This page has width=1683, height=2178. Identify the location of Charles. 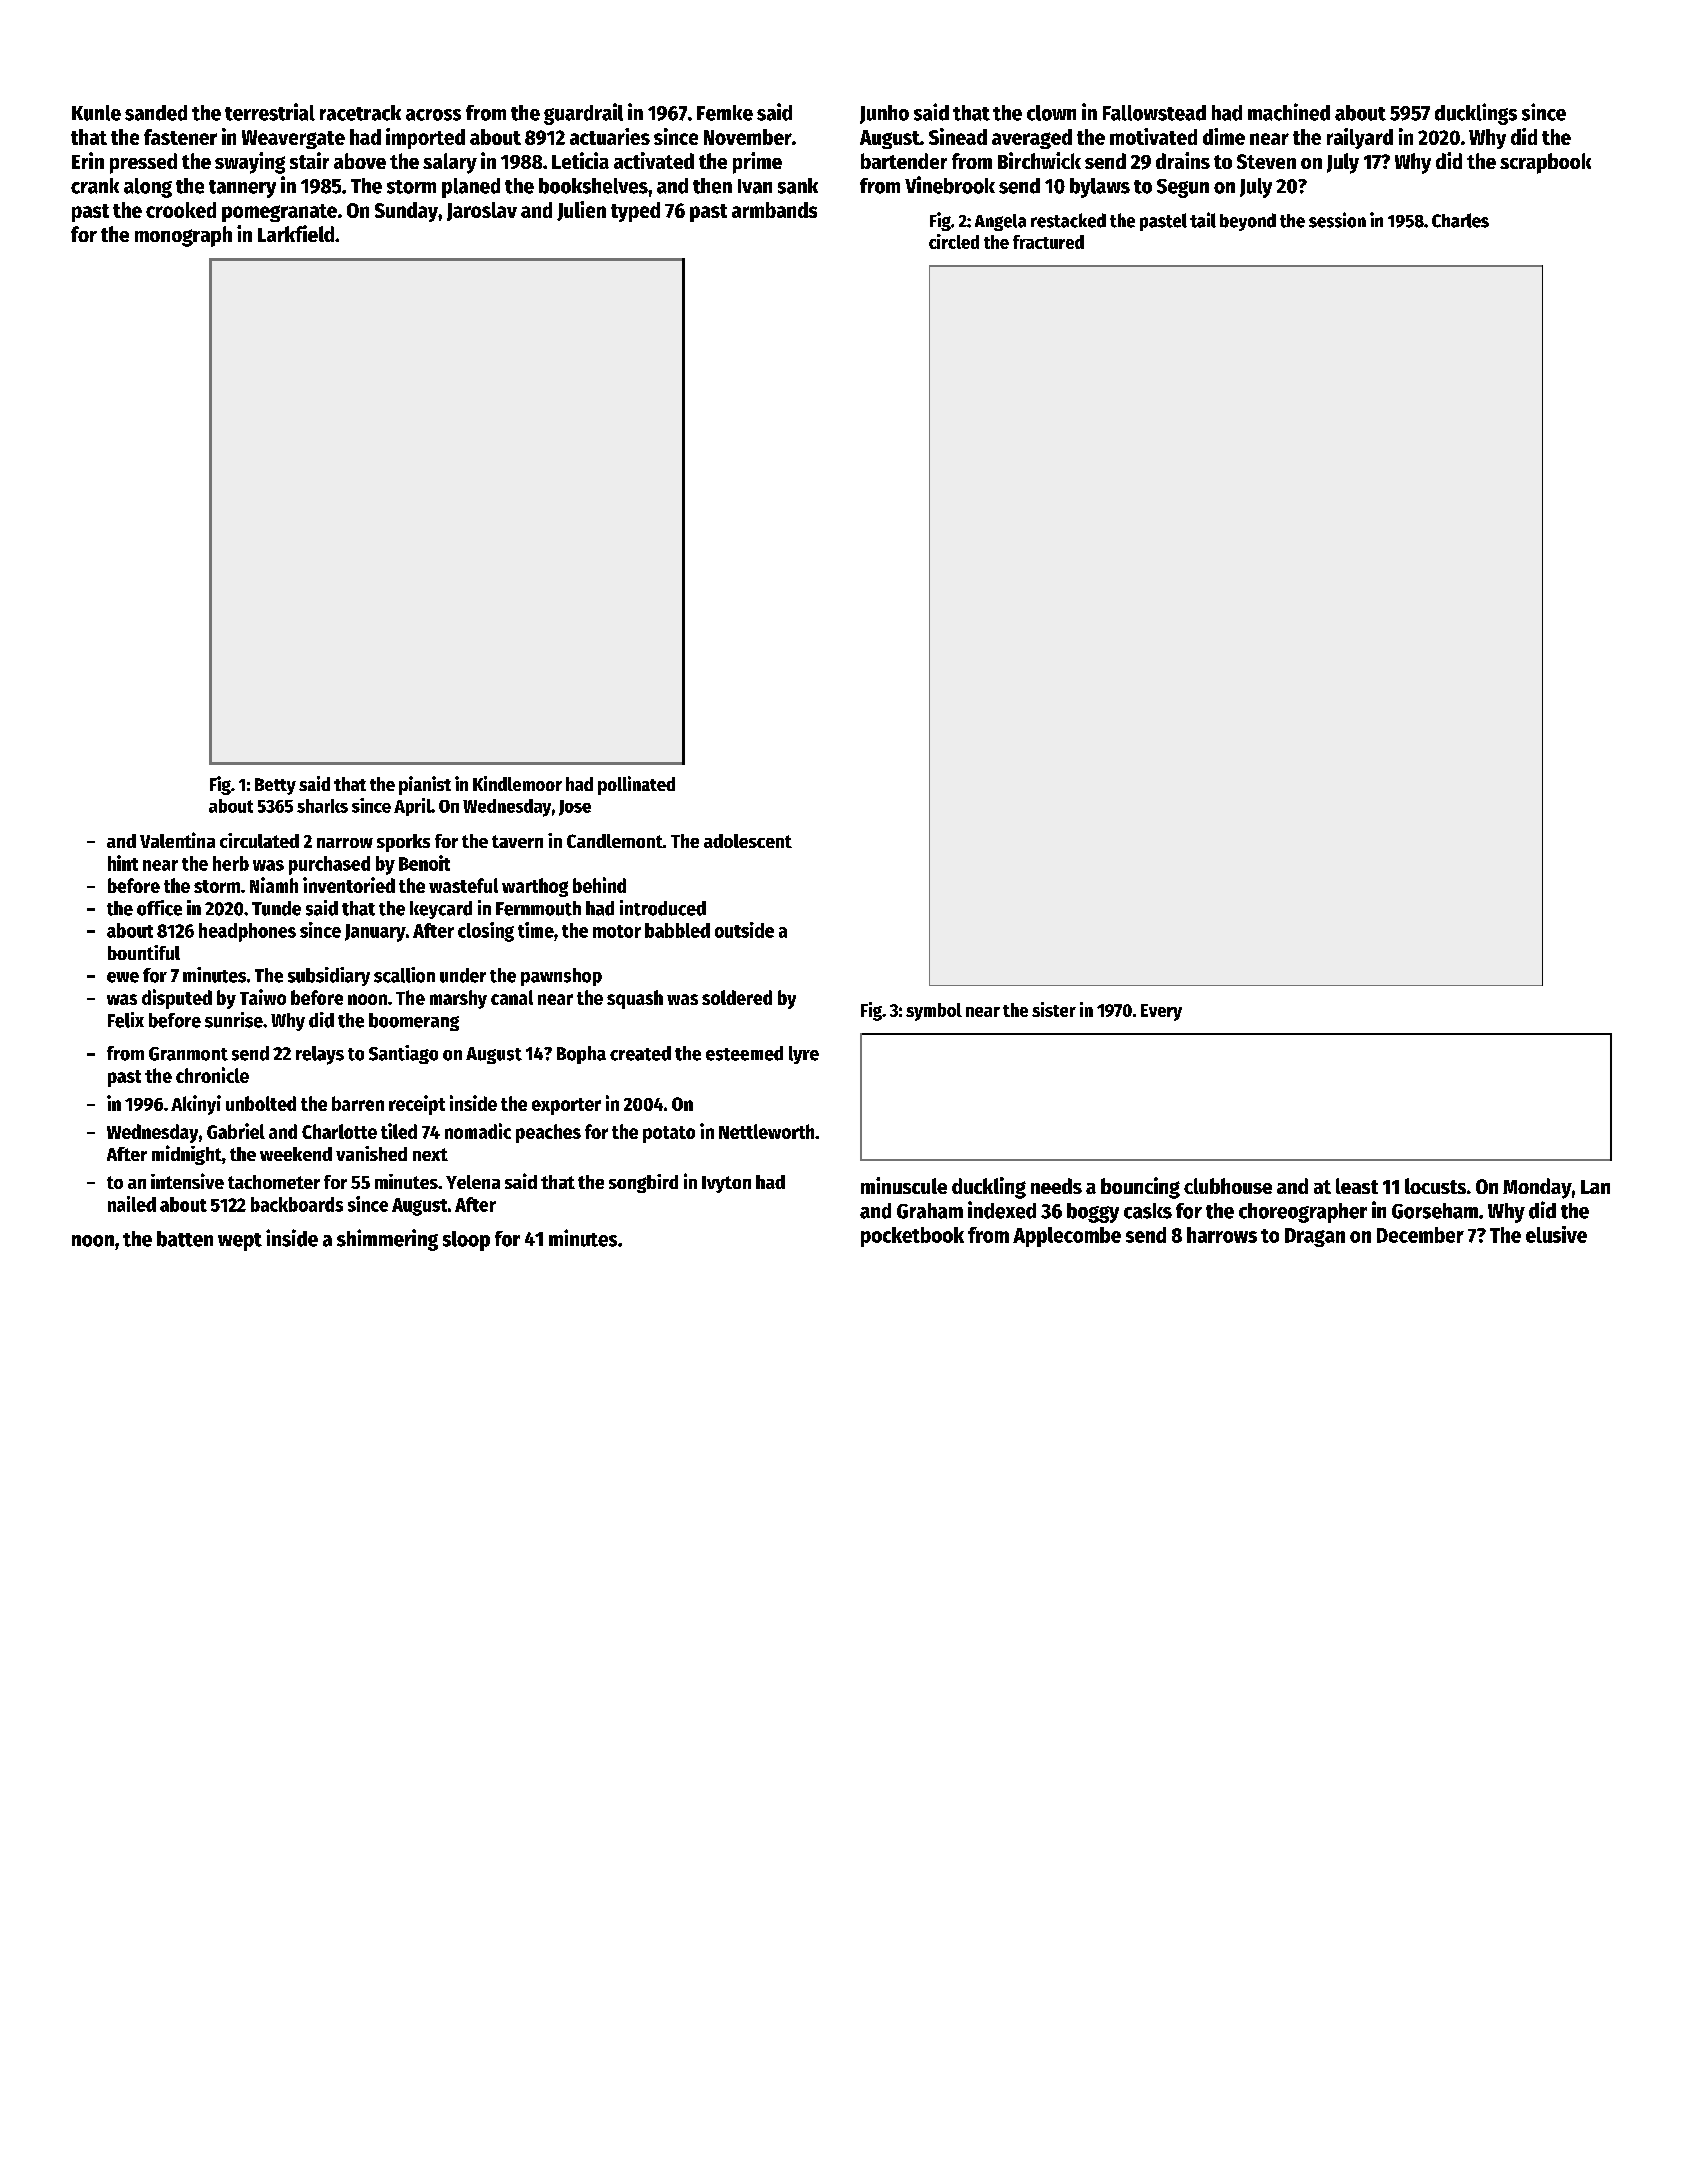
(1460, 220).
